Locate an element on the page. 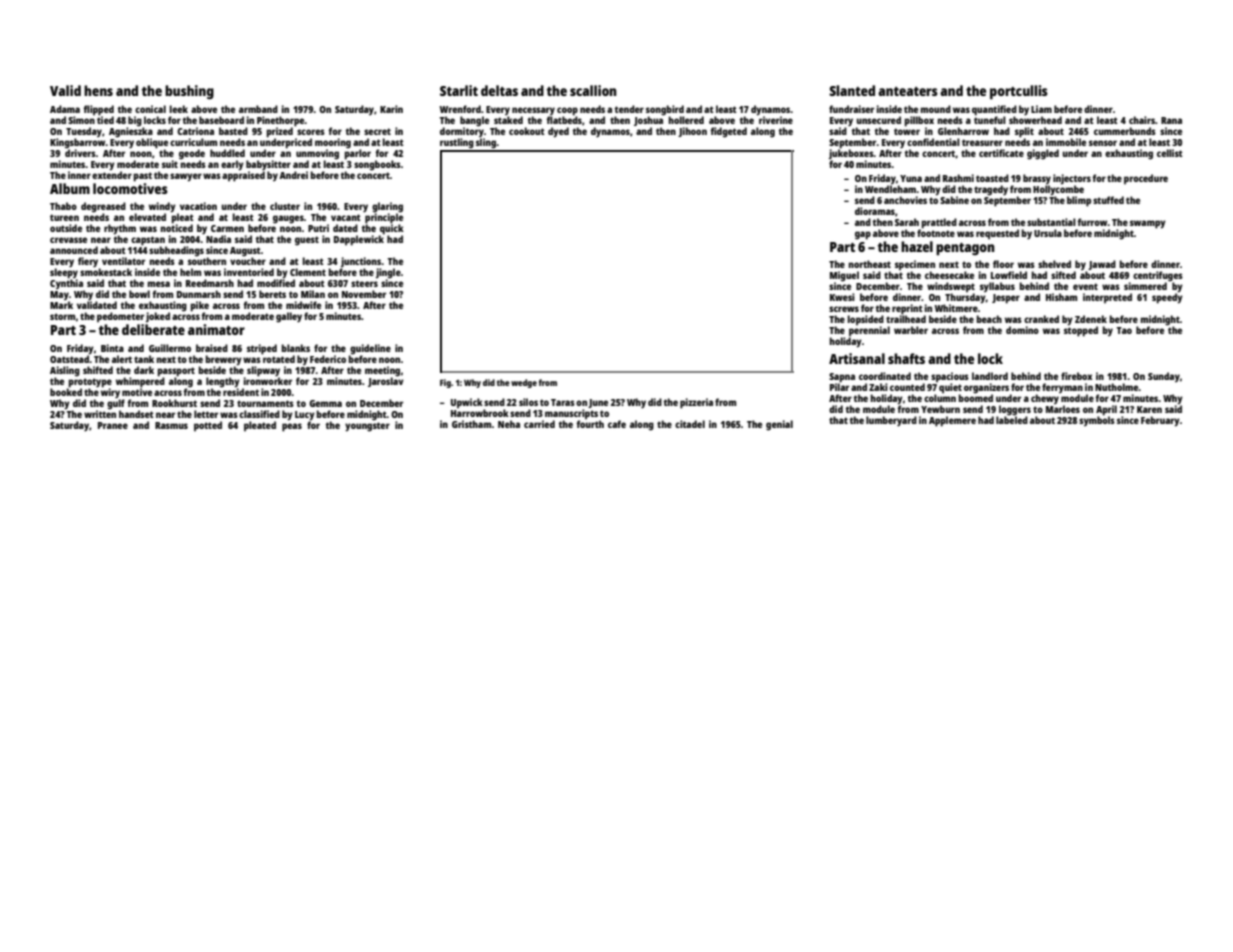 This document has width=1233, height=952. procedure is located at coordinates (1146, 179).
